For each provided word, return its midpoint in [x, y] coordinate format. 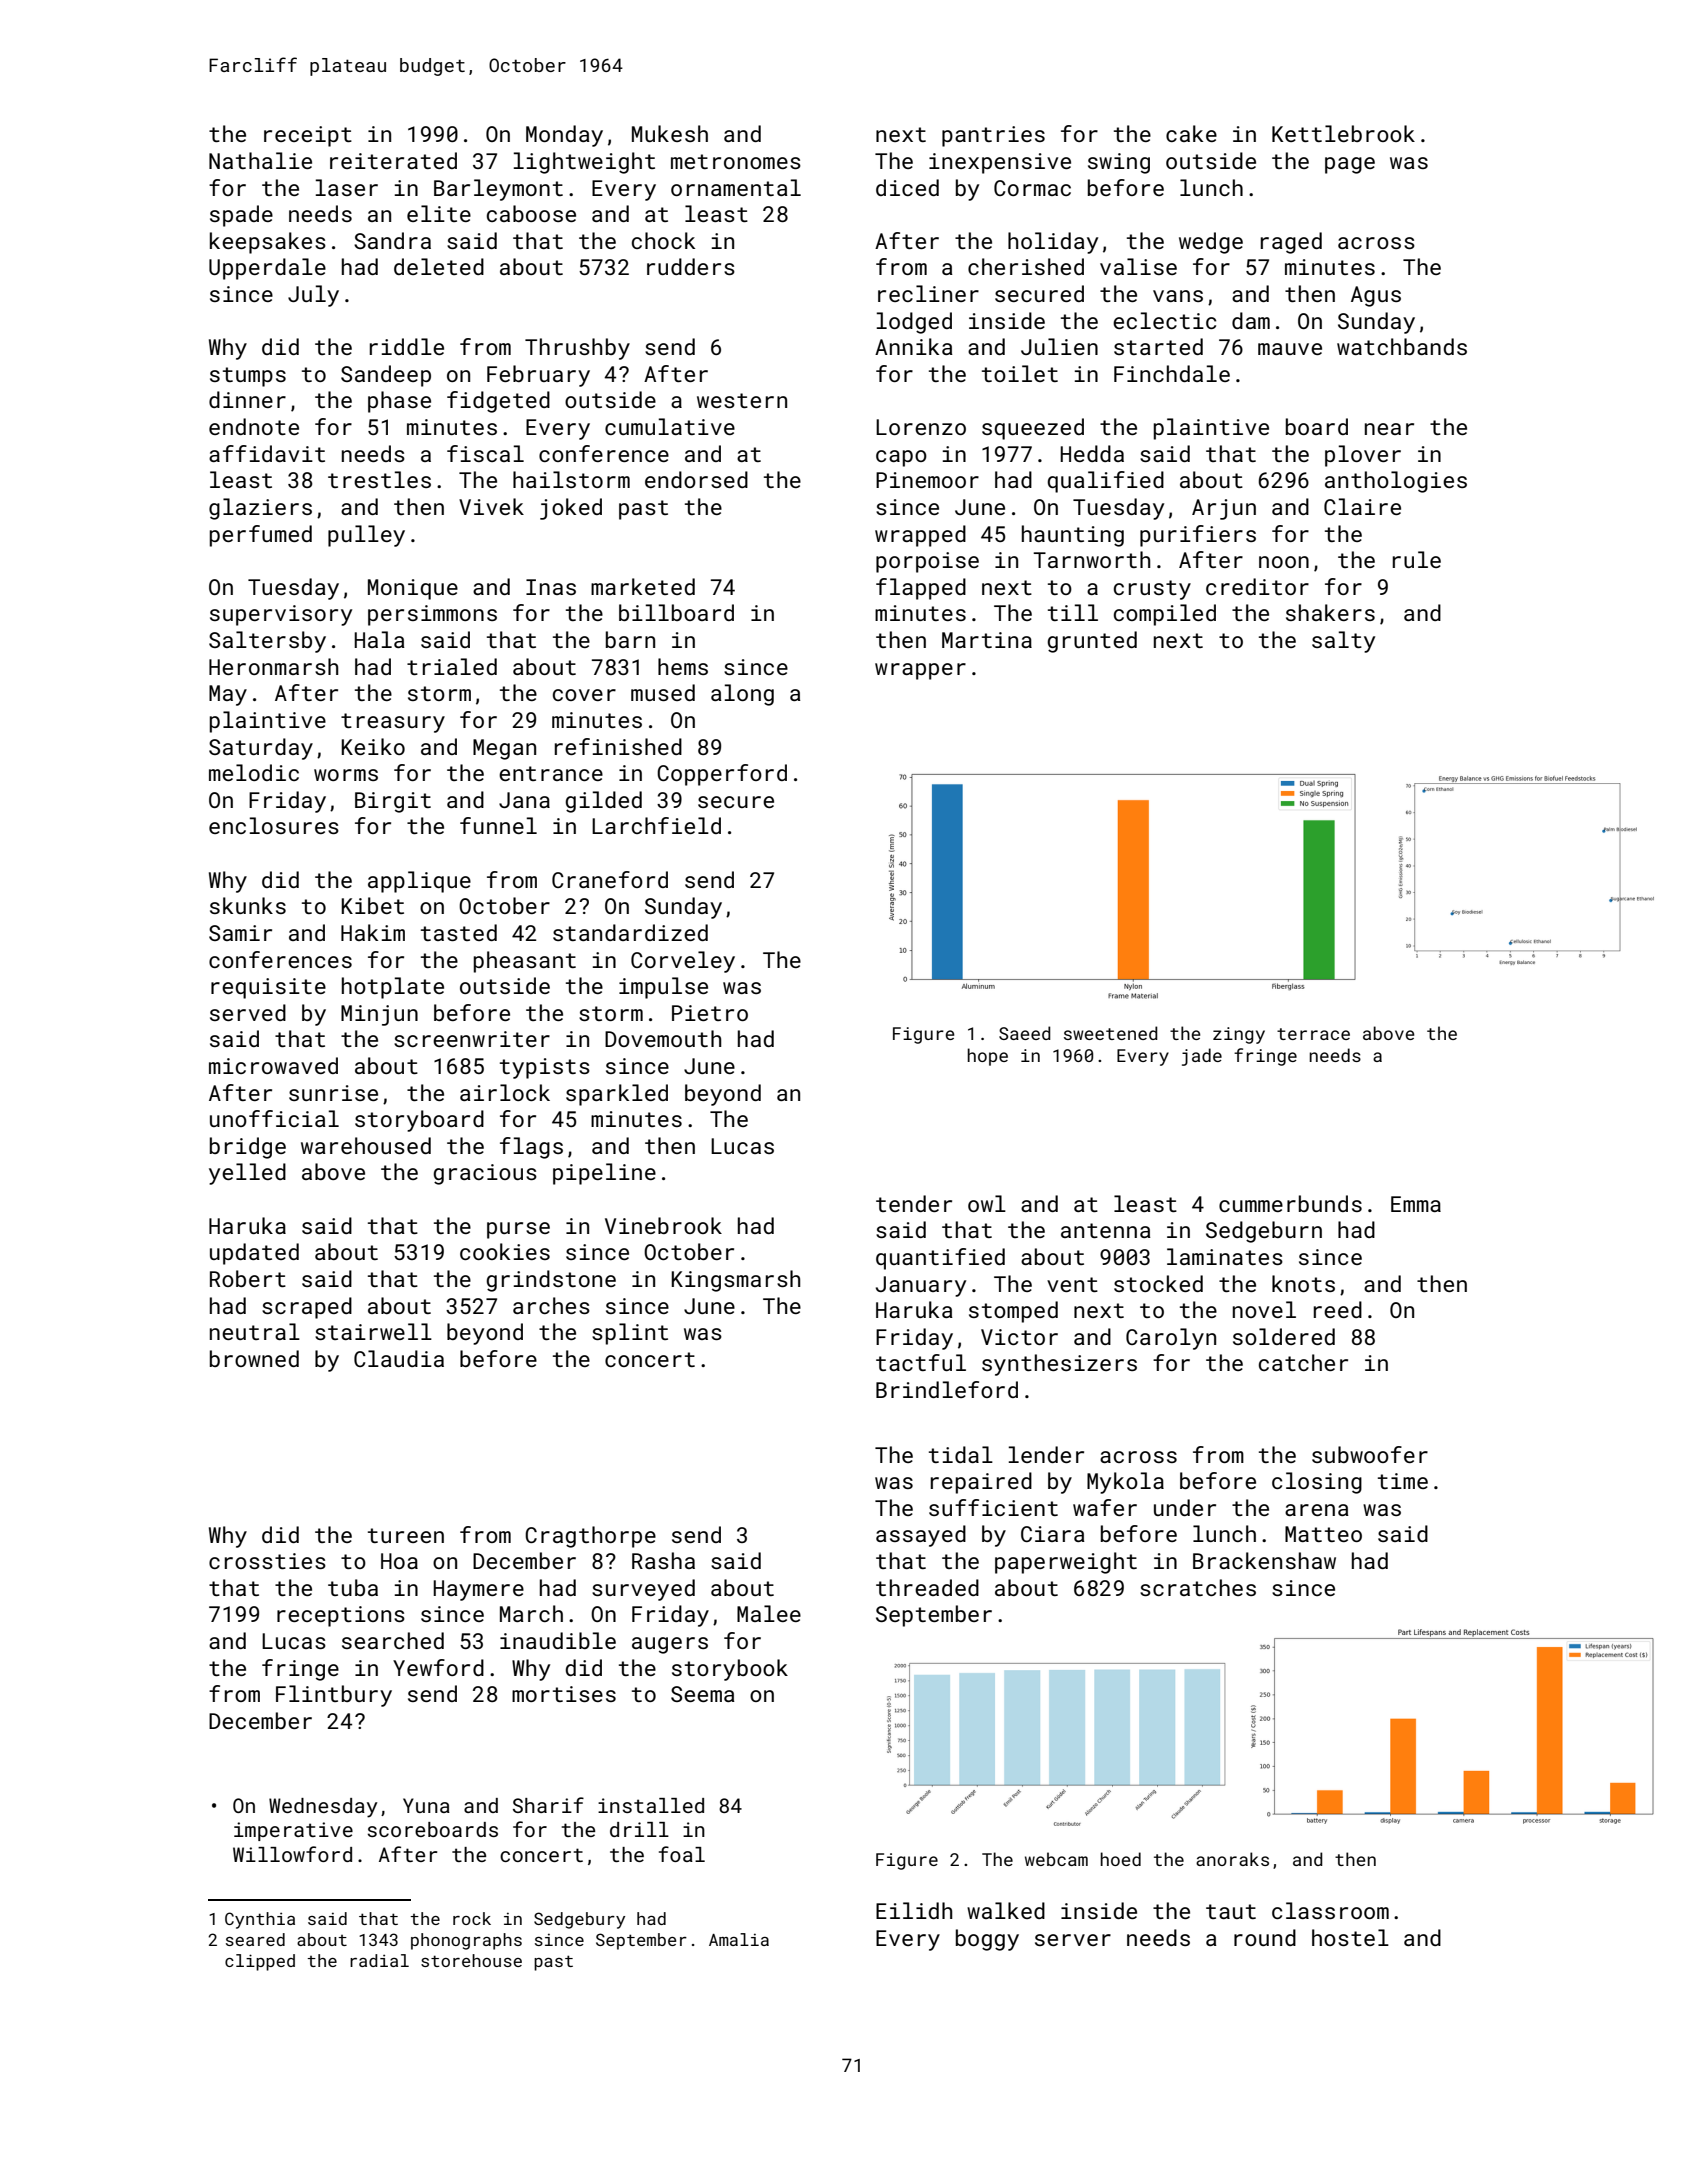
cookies [505, 1251]
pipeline [604, 1174]
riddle [407, 346]
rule [1417, 559]
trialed [452, 666]
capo [901, 458]
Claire [1362, 506]
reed [1338, 1309]
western [742, 400]
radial [379, 1960]
